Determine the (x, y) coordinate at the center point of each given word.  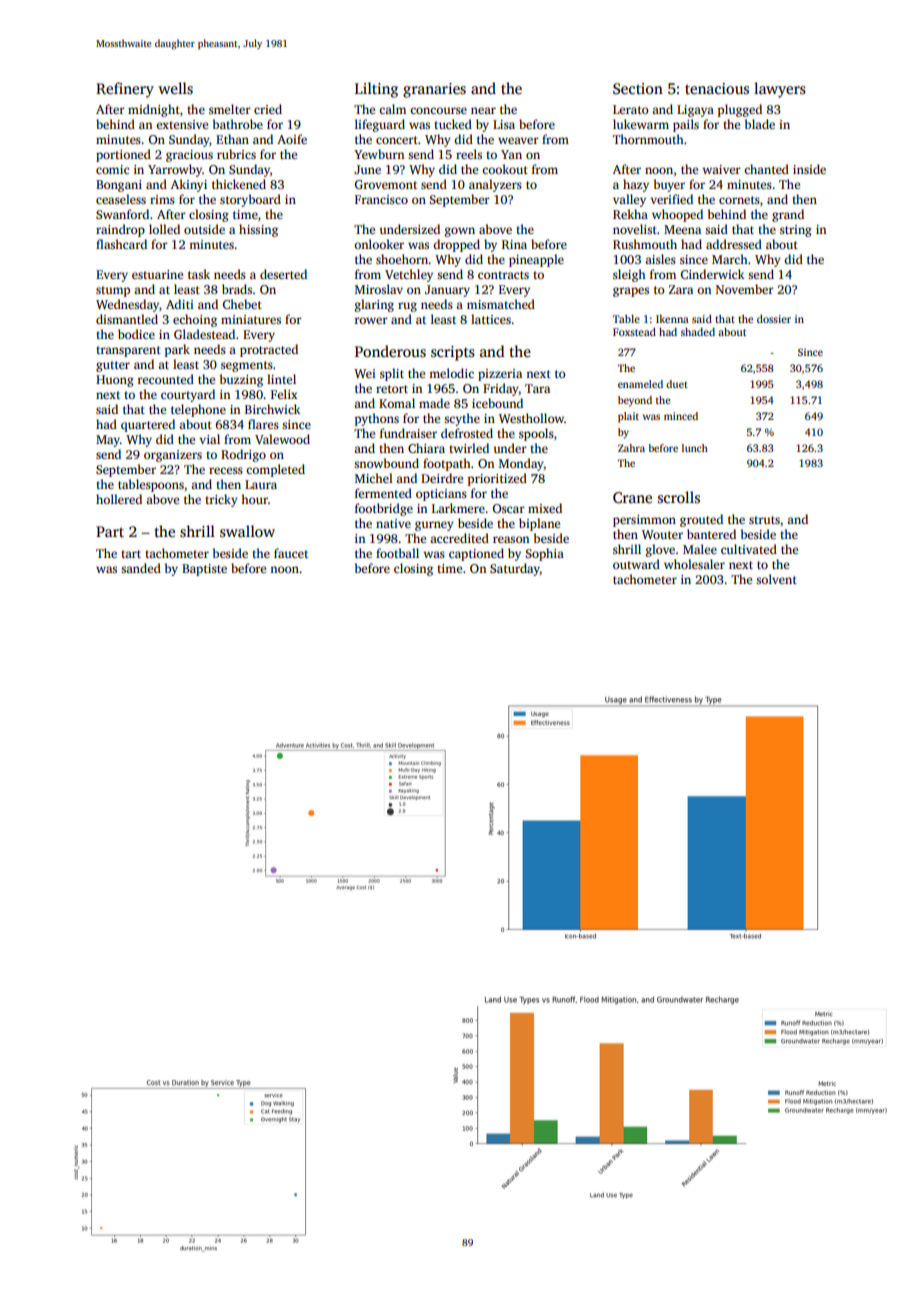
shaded (698, 332)
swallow (247, 531)
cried (268, 109)
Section (638, 89)
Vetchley (409, 275)
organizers (173, 456)
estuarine (157, 274)
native (393, 523)
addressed (734, 244)
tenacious (717, 88)
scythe (462, 419)
